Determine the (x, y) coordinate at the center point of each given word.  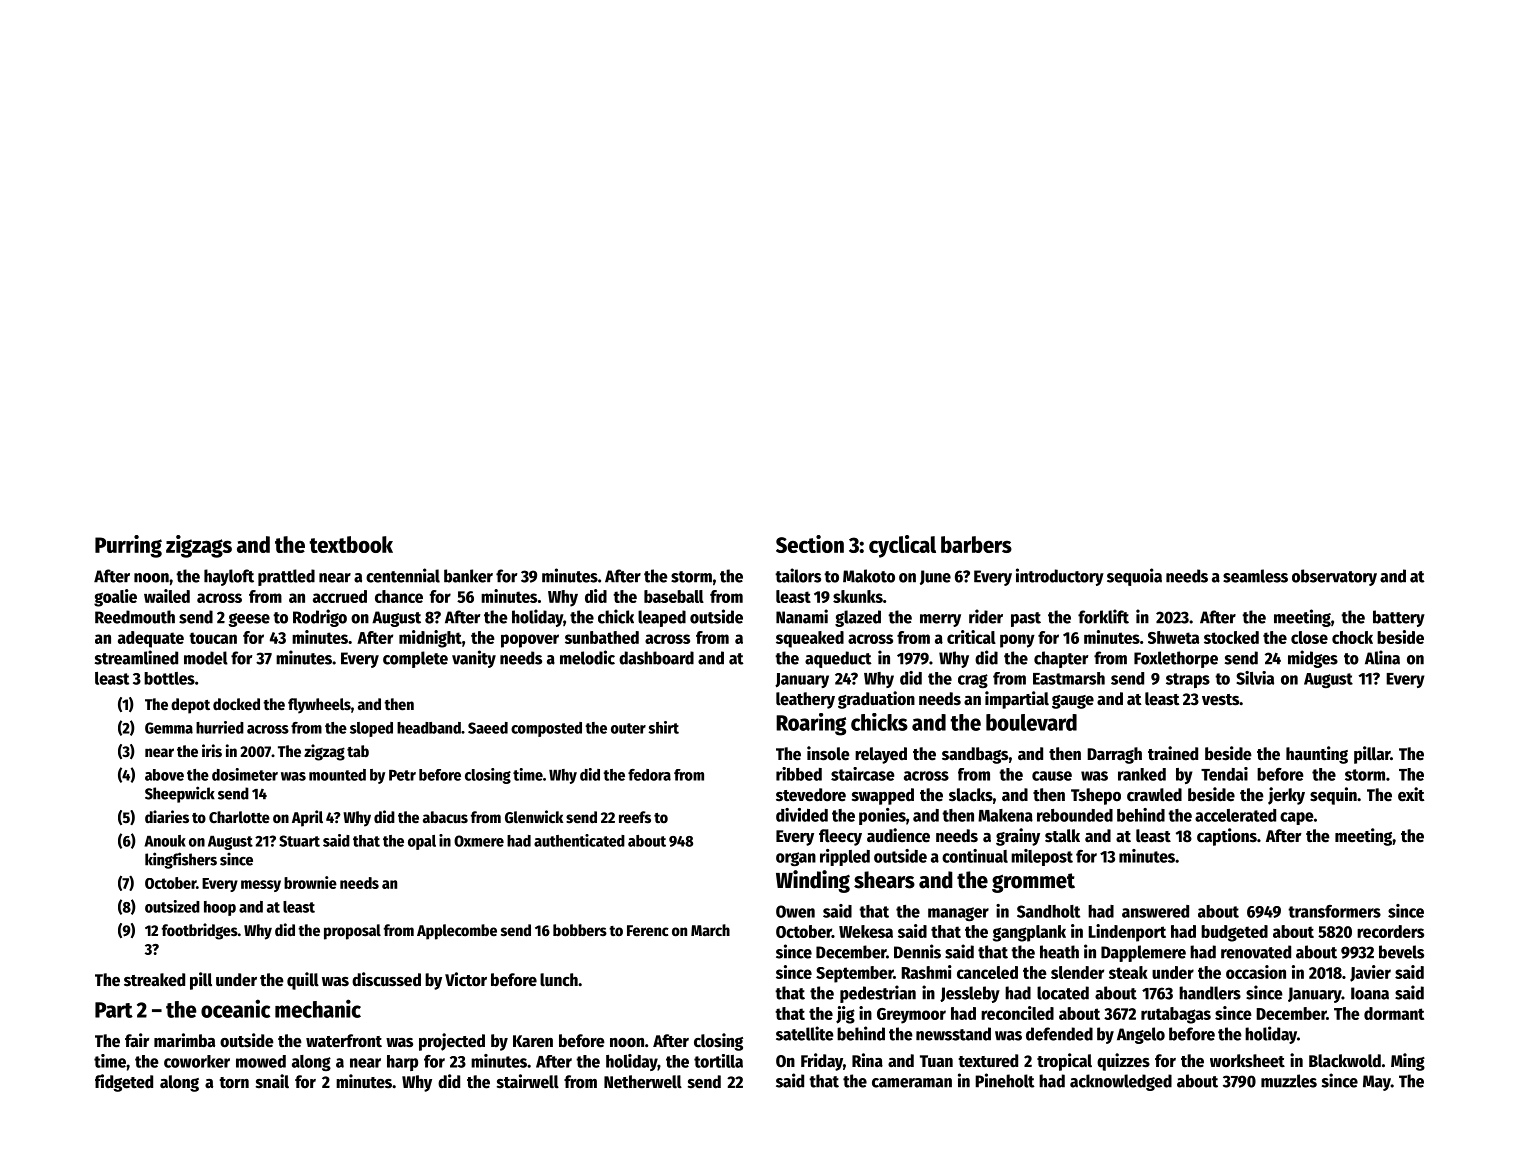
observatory (1334, 577)
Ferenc (648, 931)
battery (1399, 618)
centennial (403, 575)
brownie (310, 882)
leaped (662, 618)
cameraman (912, 1083)
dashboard (656, 658)
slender (1077, 972)
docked (236, 704)
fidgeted (124, 1083)
